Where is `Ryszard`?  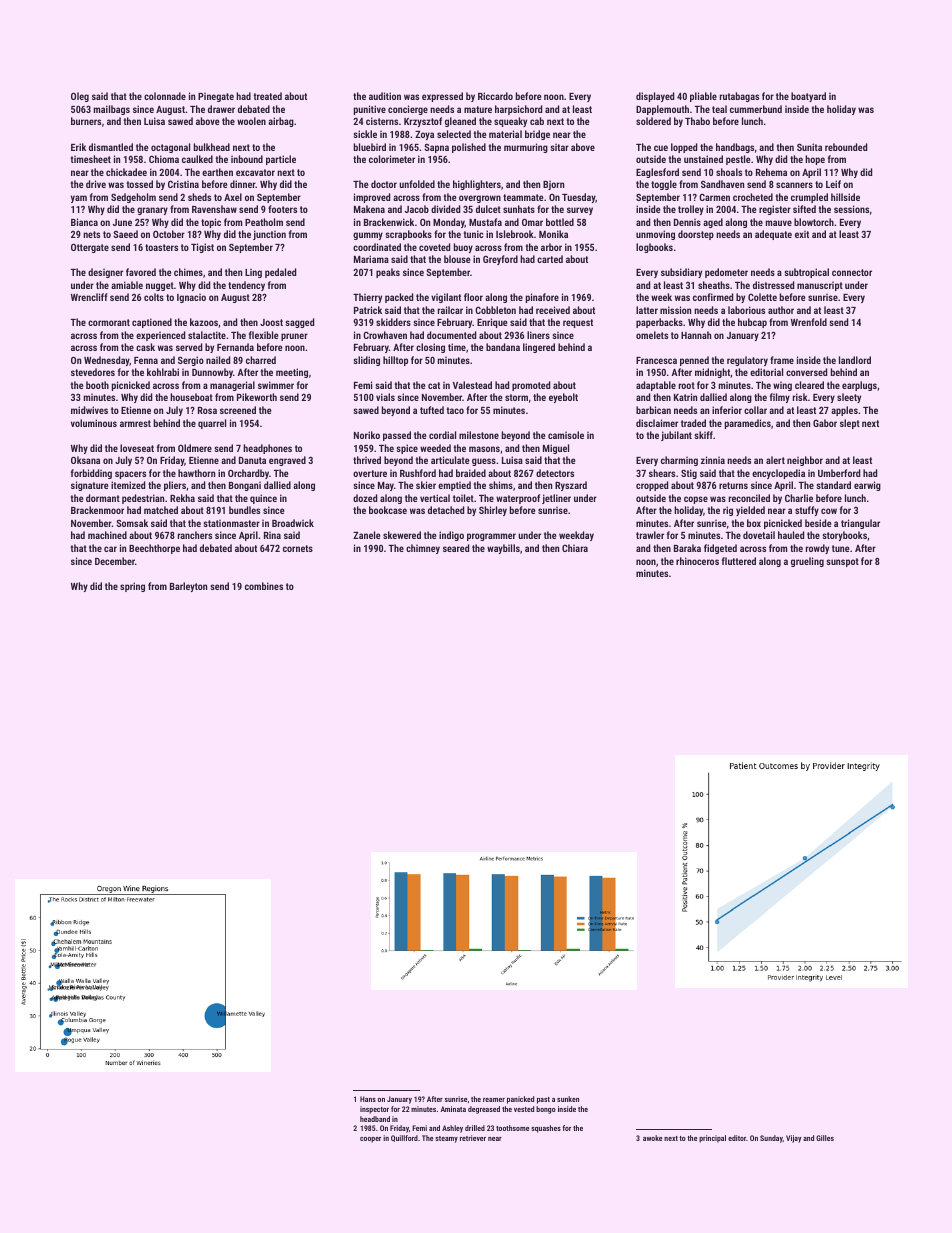
Ryszard is located at coordinates (571, 486).
